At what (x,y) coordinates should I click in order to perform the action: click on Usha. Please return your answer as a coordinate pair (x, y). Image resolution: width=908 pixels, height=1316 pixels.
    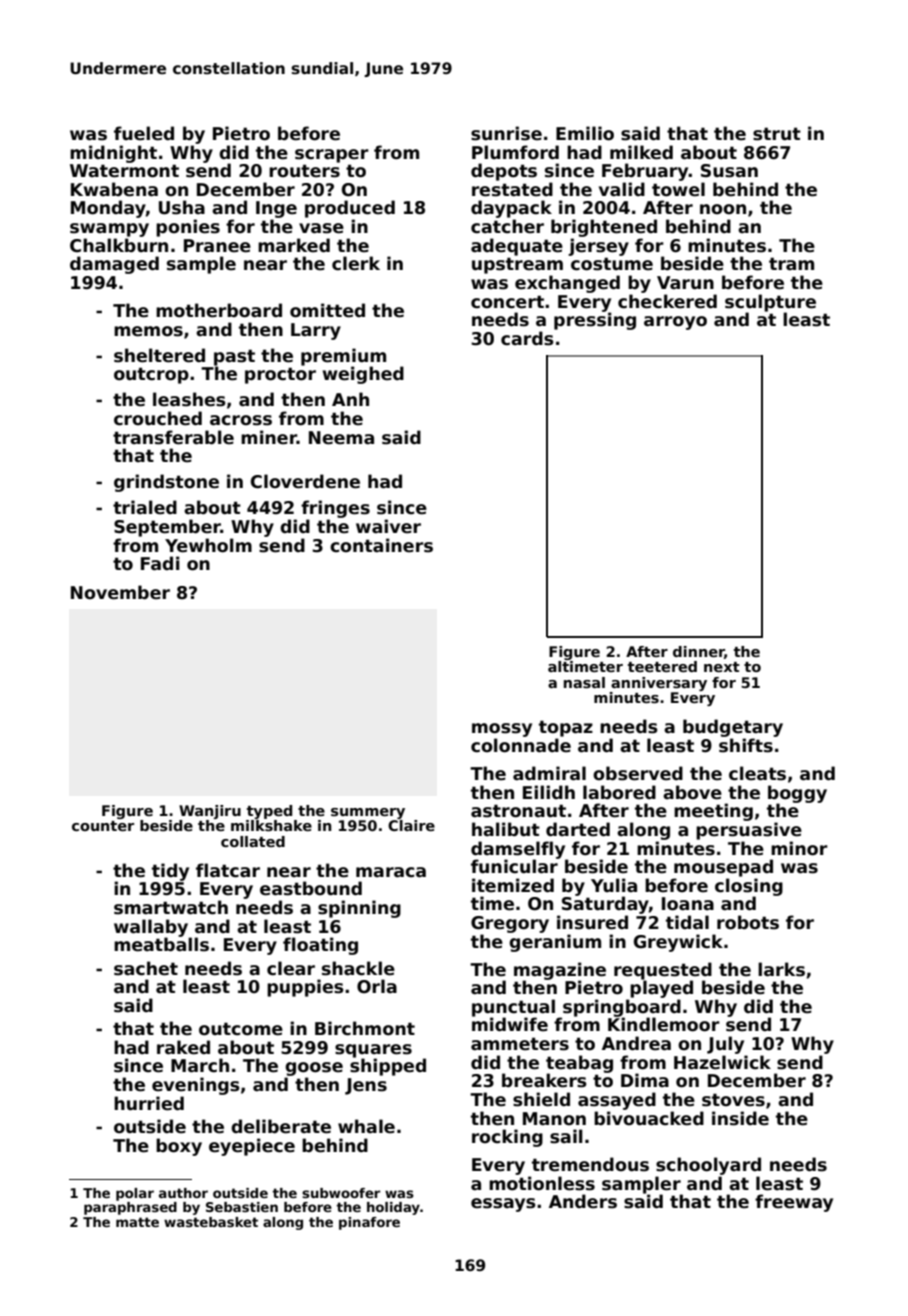
    Looking at the image, I should click on (182, 207).
